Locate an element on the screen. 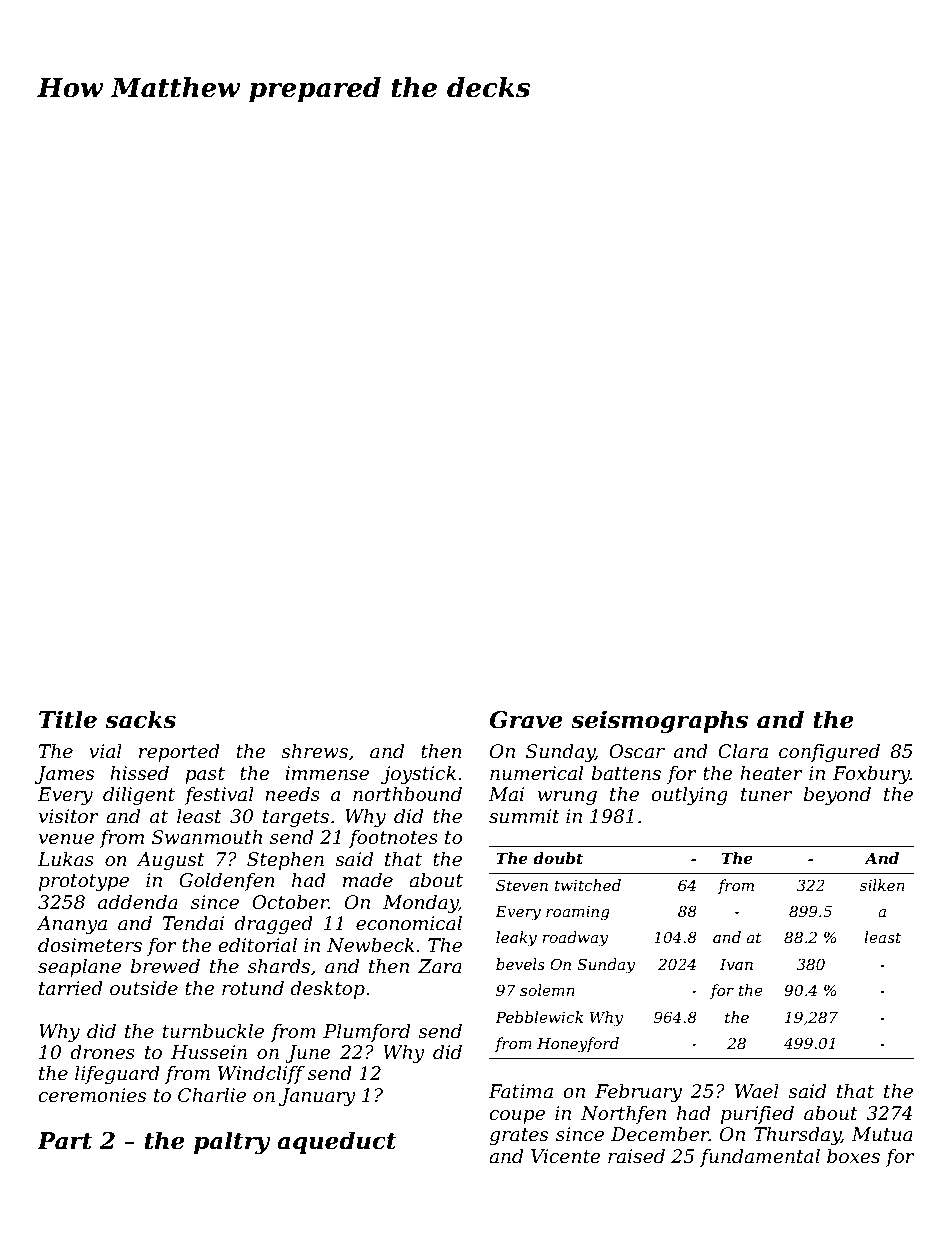  made is located at coordinates (368, 880).
